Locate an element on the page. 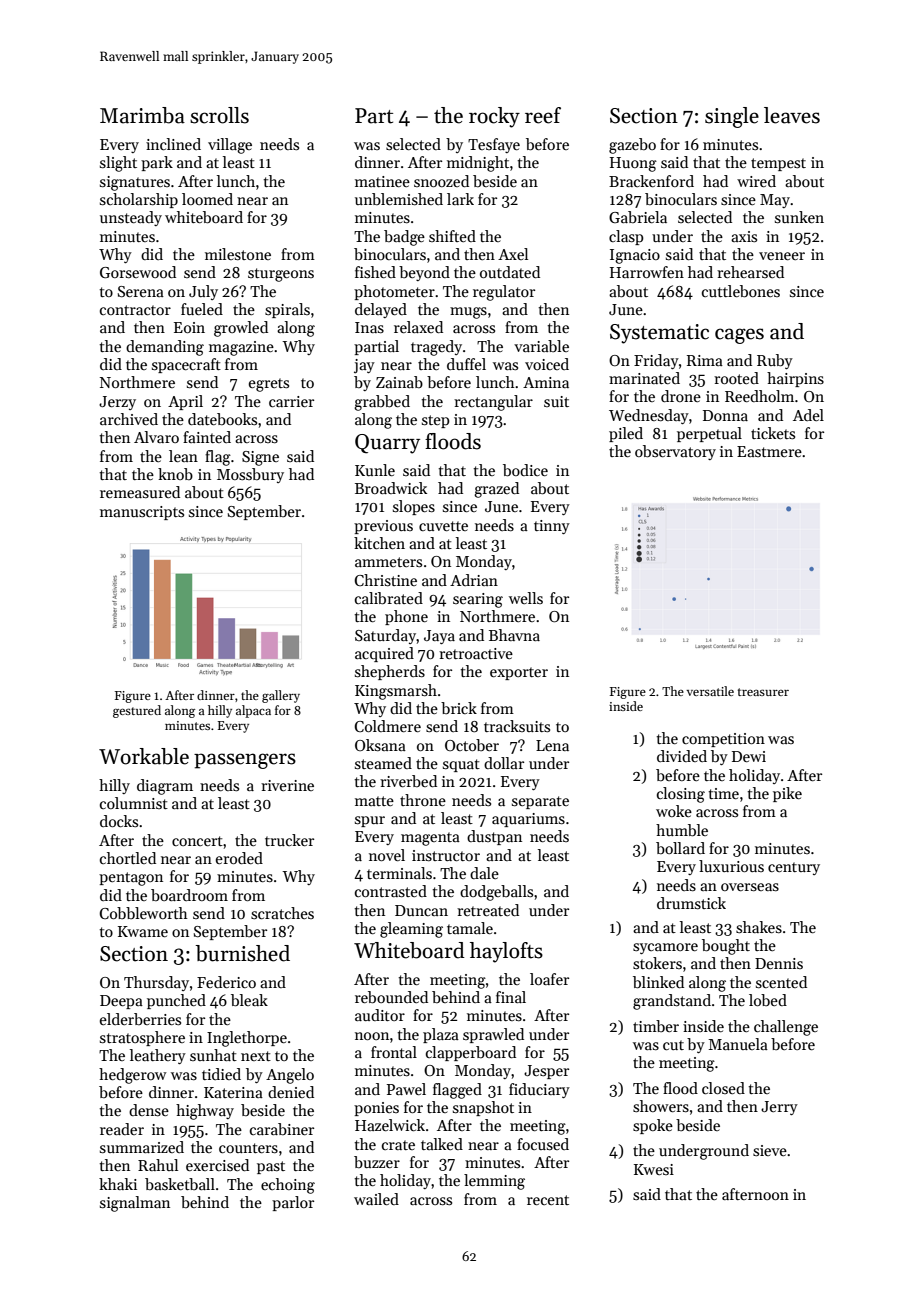 The height and width of the document is (1308, 924). axis is located at coordinates (744, 236).
